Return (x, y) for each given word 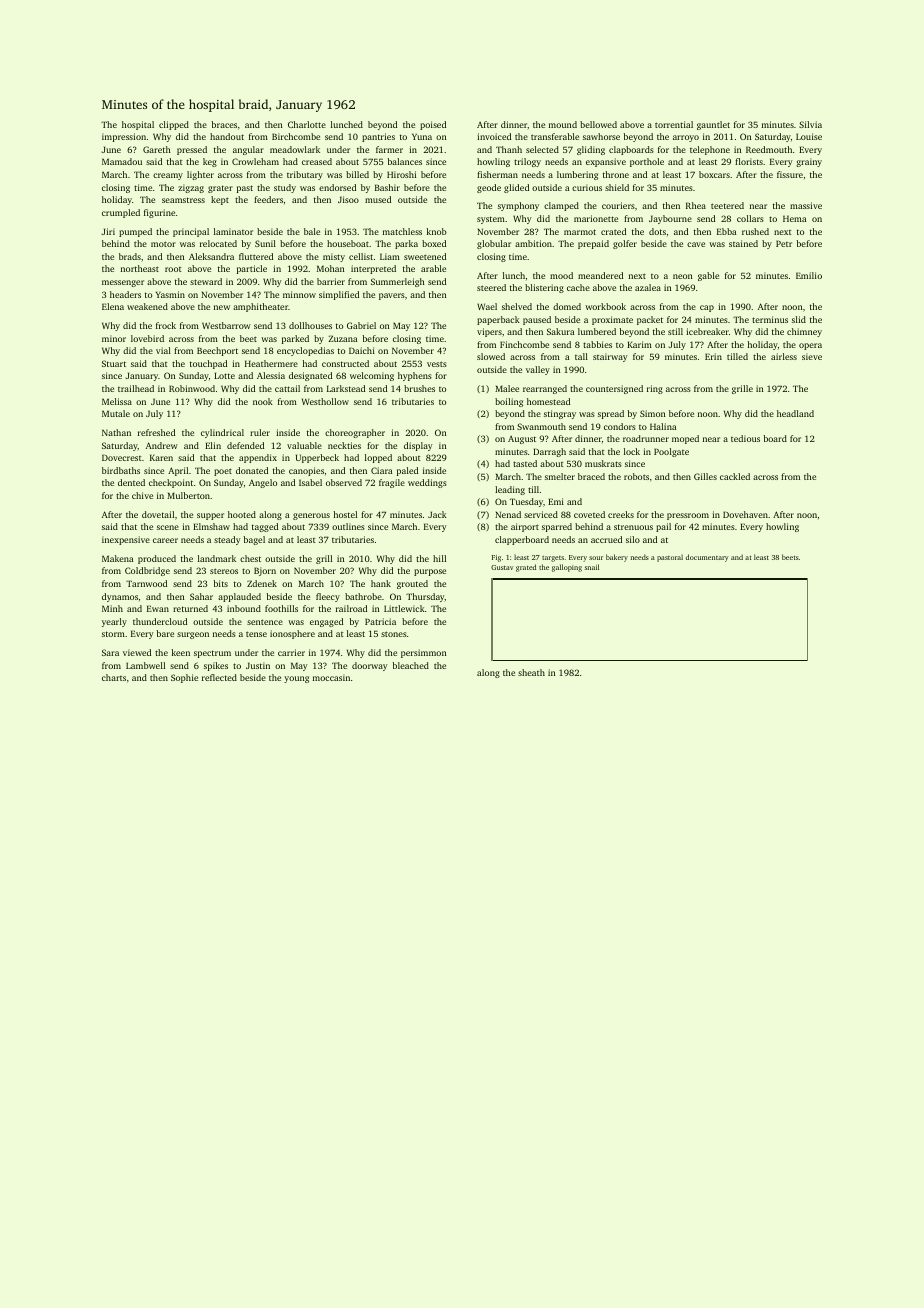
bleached (411, 665)
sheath (531, 672)
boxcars (714, 174)
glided (516, 188)
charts (114, 677)
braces (224, 124)
